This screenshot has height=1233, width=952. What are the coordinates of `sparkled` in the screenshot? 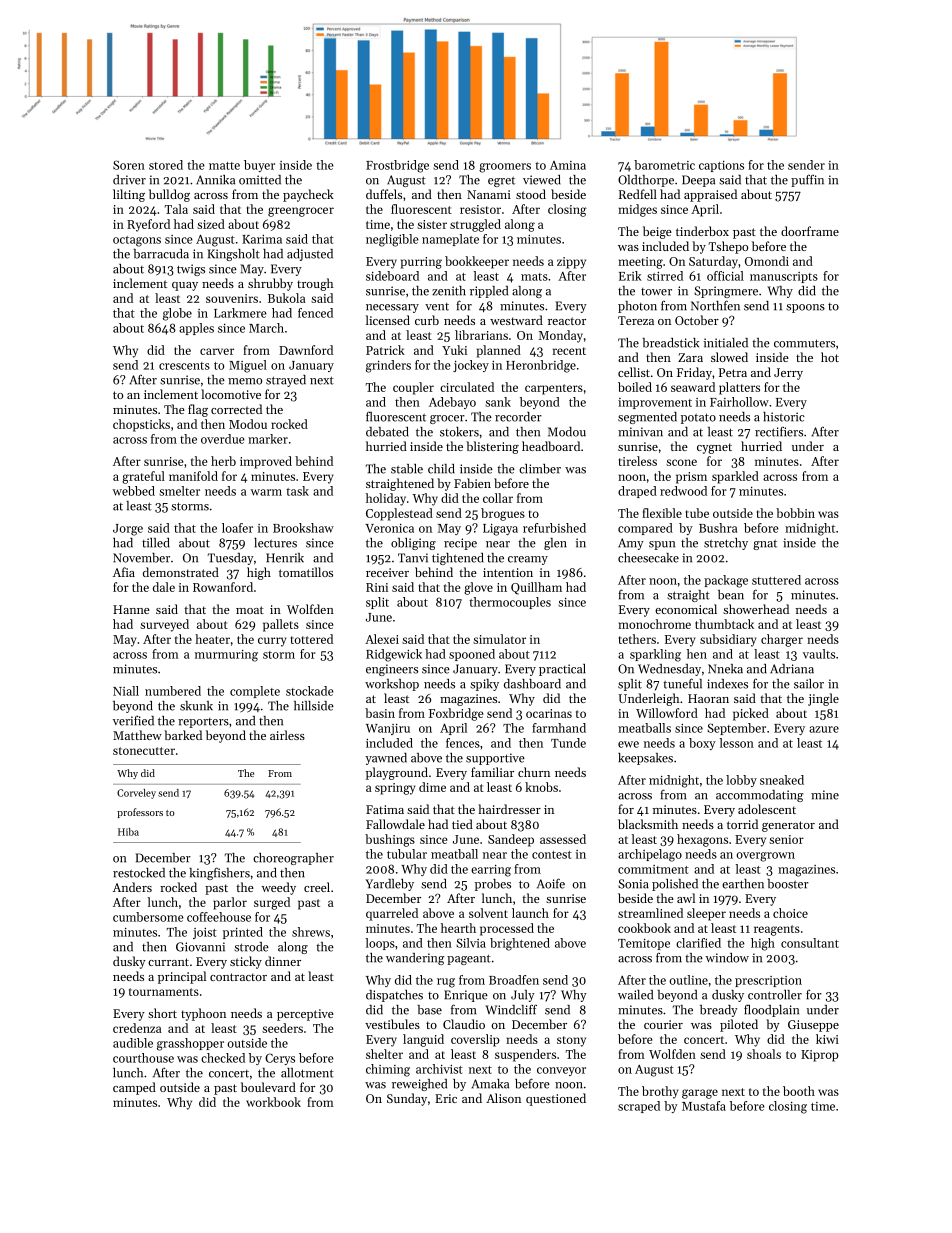 It's located at (735, 477).
